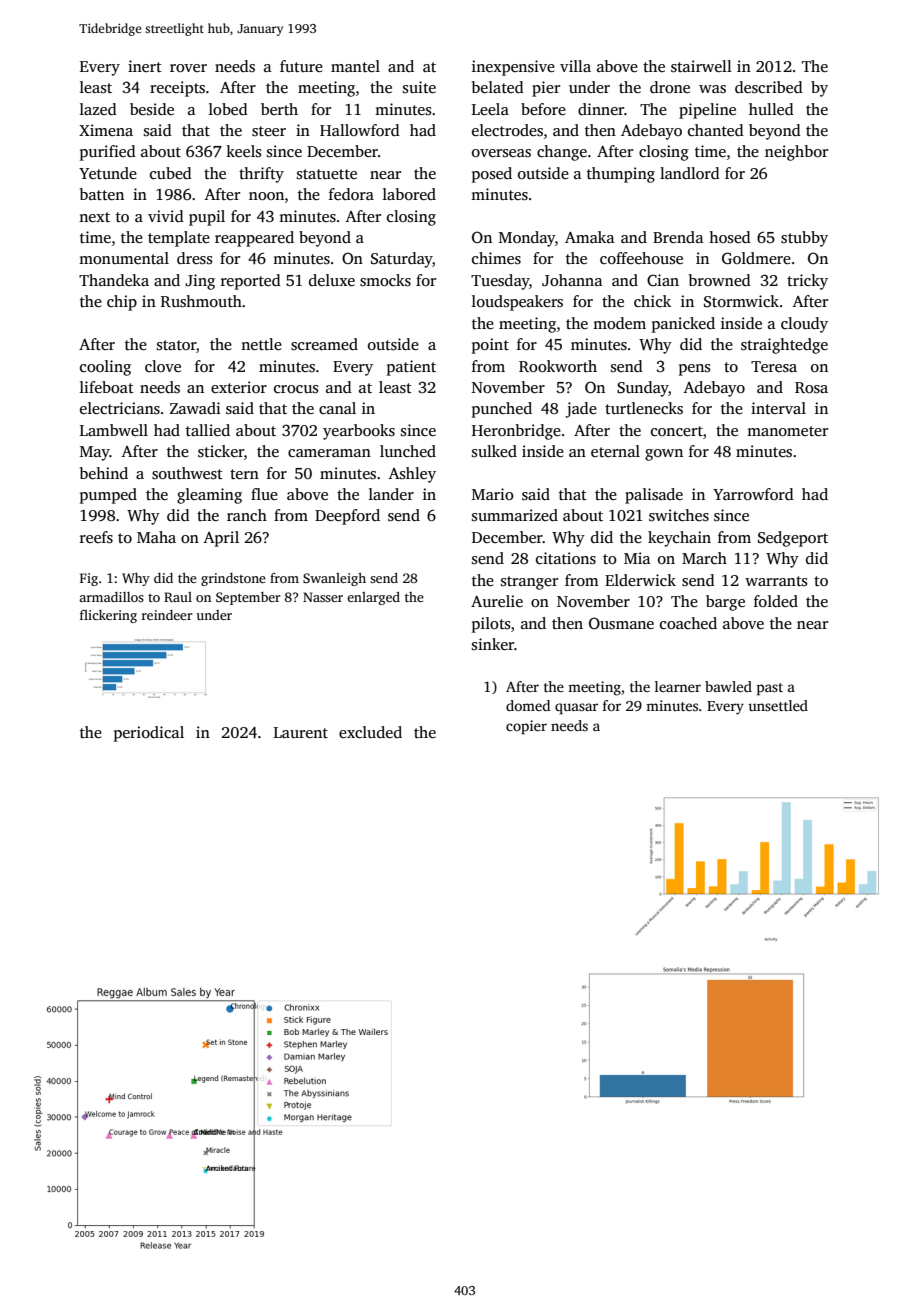  Describe the element at coordinates (644, 408) in the screenshot. I see `turtlenecks` at that location.
